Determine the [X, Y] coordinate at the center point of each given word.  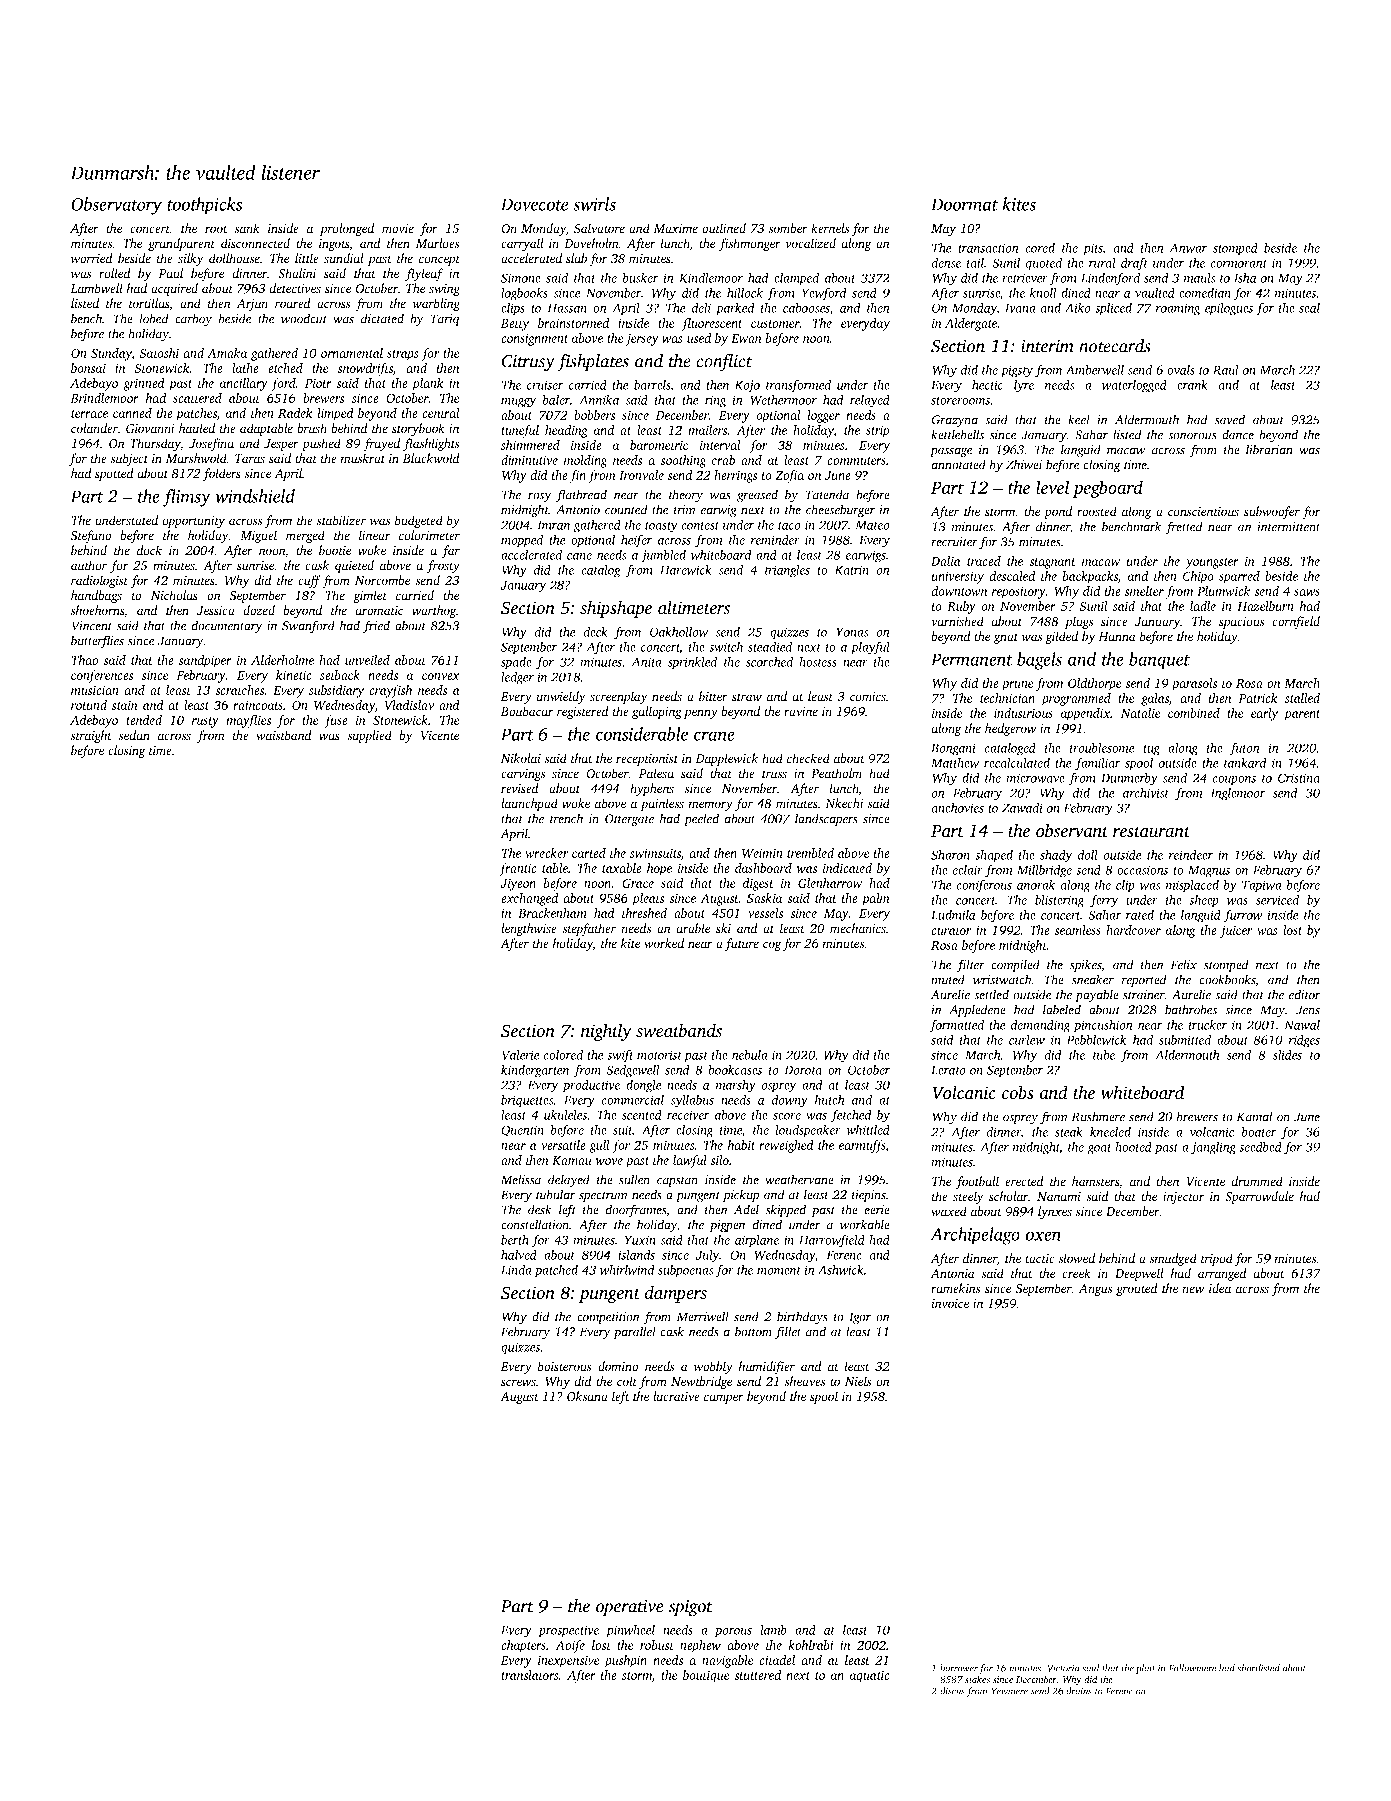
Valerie [520, 1055]
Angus [1095, 1290]
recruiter [954, 542]
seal [1309, 308]
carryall [522, 244]
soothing [683, 461]
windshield [255, 496]
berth [515, 1240]
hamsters [1095, 1181]
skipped [786, 1210]
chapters [523, 1646]
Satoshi [159, 353]
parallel [634, 1332]
